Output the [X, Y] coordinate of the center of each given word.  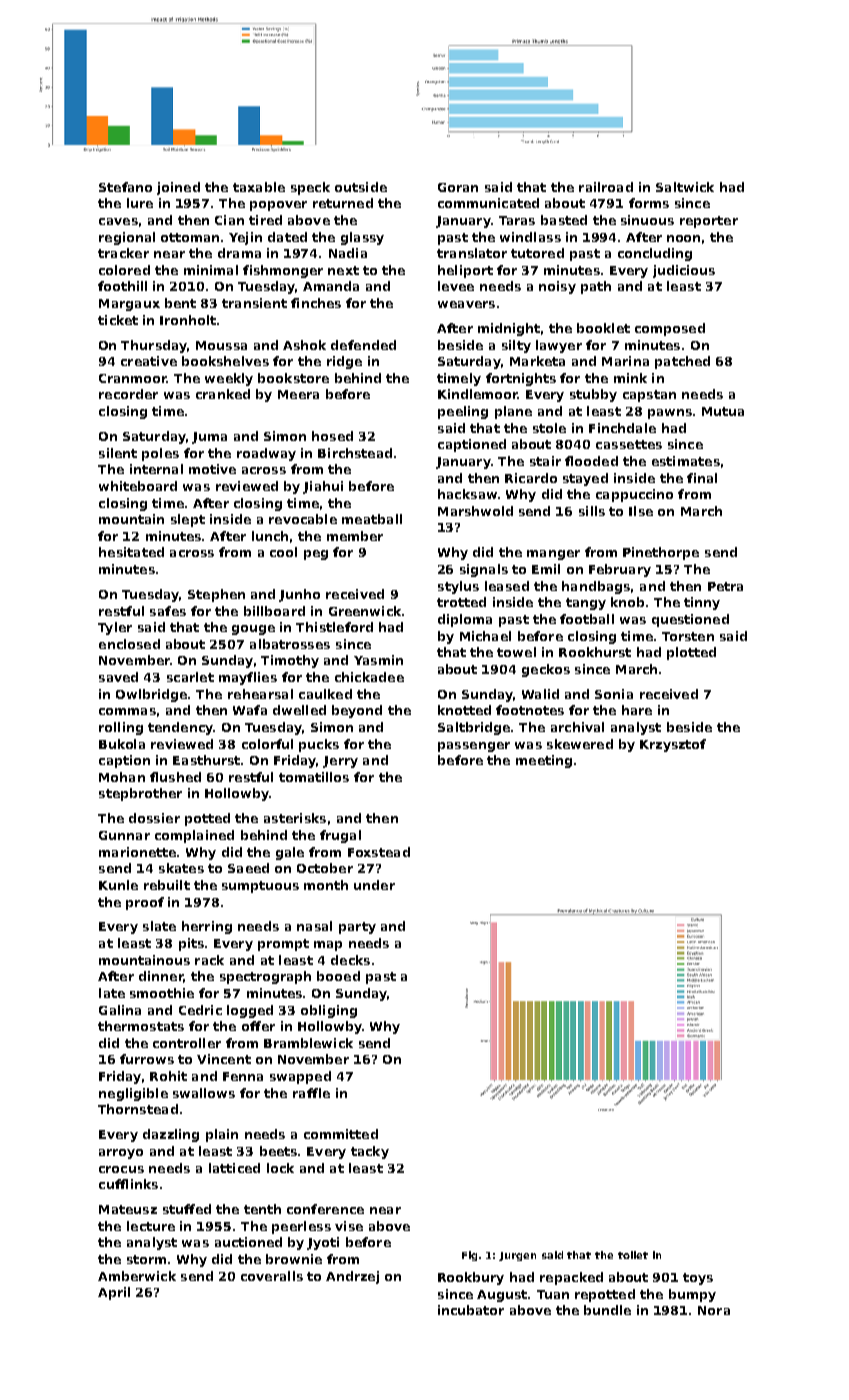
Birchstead [355, 453]
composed [670, 329]
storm [146, 1259]
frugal [340, 836]
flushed [175, 777]
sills [592, 511]
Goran [458, 187]
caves [118, 221]
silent [118, 453]
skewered [580, 744]
